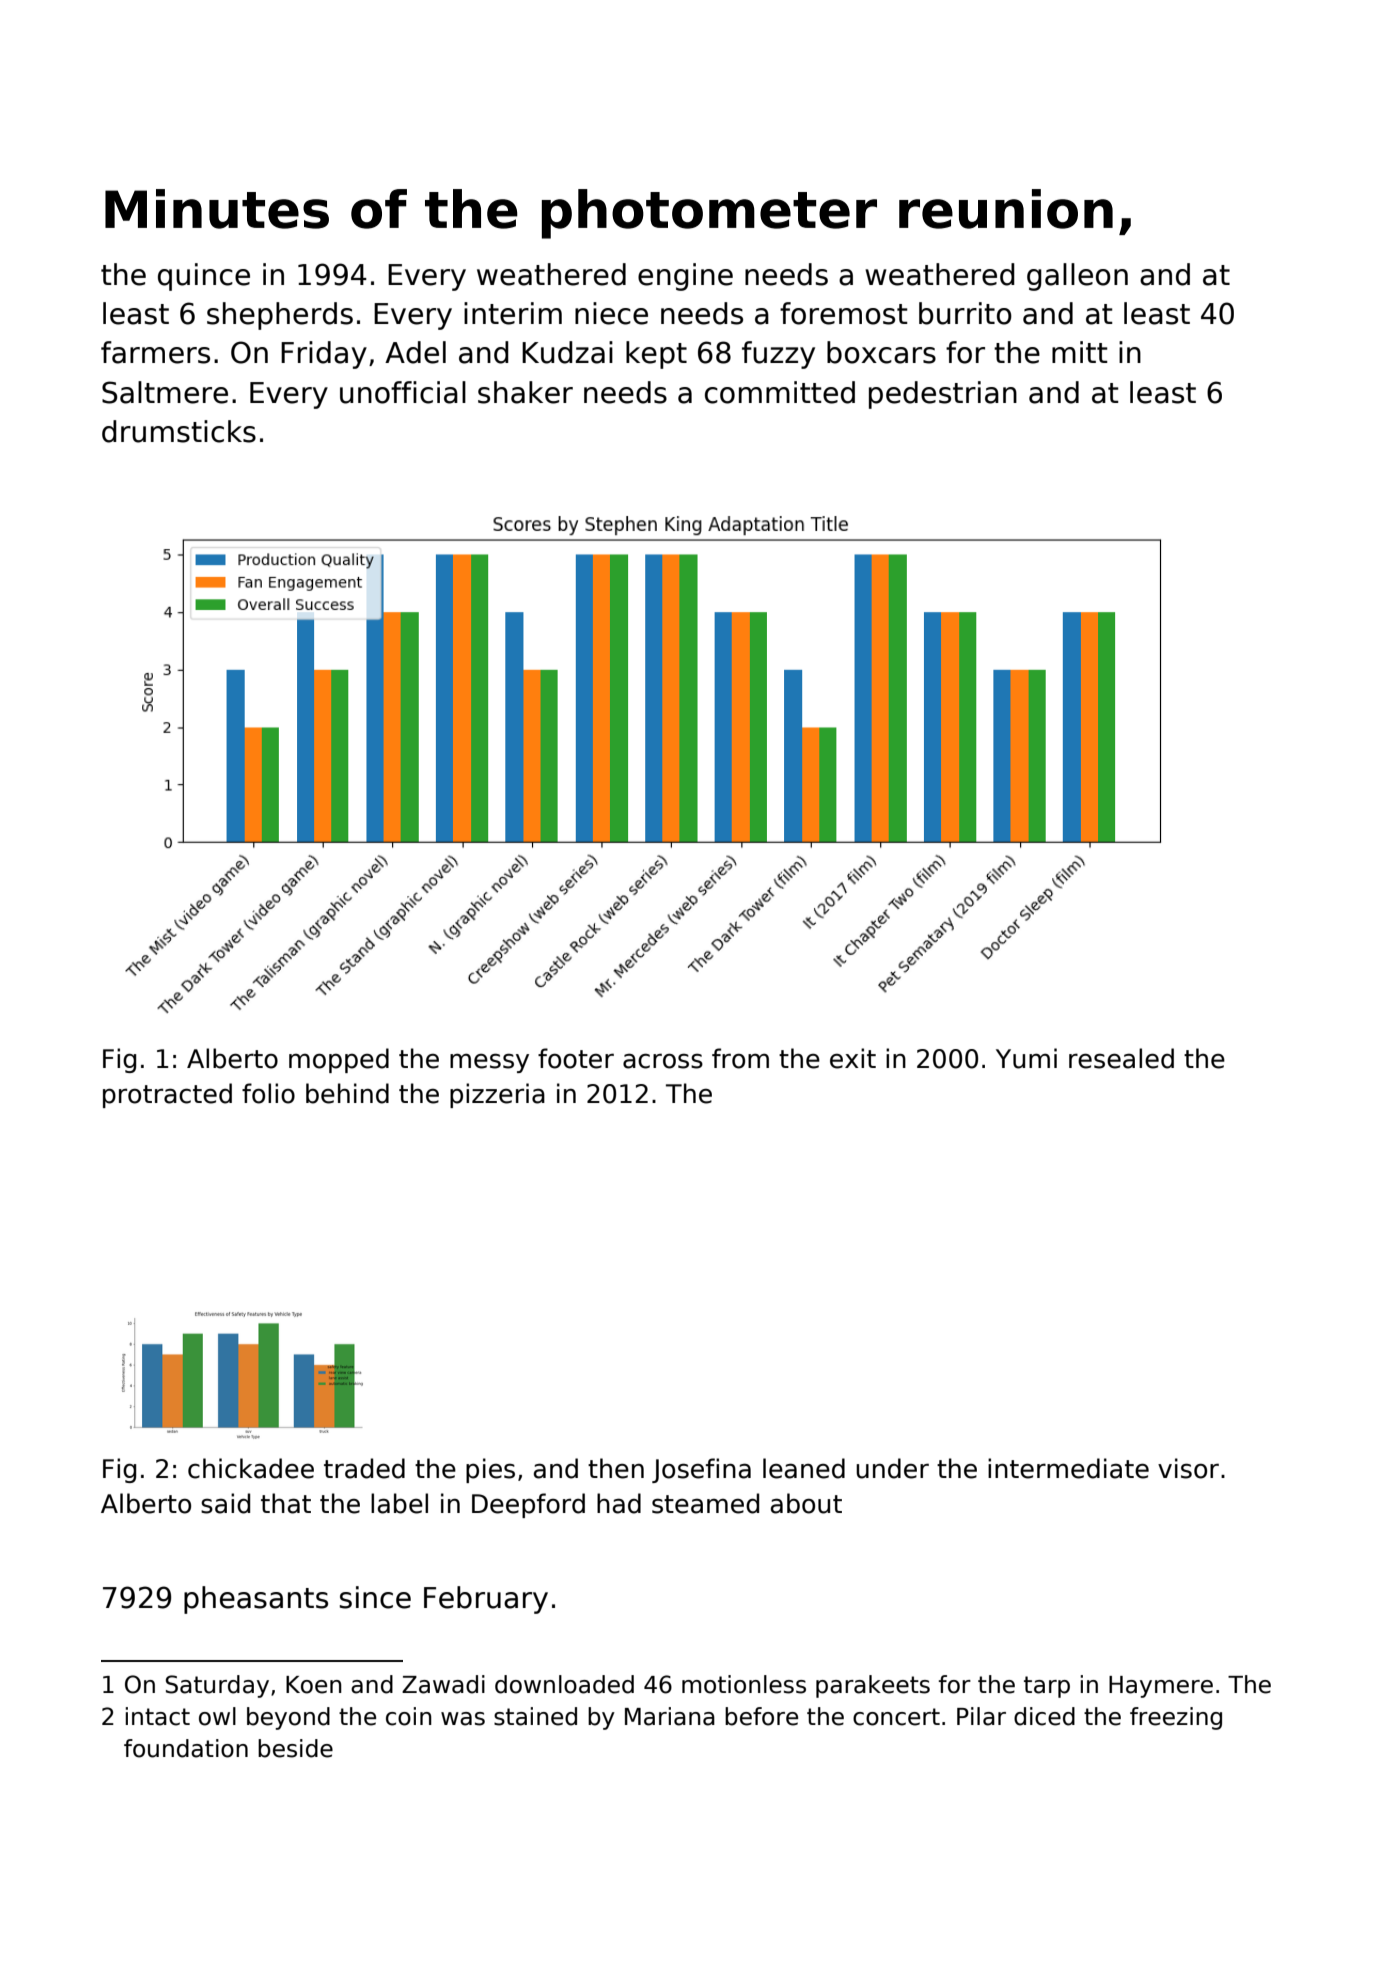 Image resolution: width=1386 pixels, height=1969 pixels. What do you see at coordinates (463, 1719) in the document?
I see `was` at bounding box center [463, 1719].
